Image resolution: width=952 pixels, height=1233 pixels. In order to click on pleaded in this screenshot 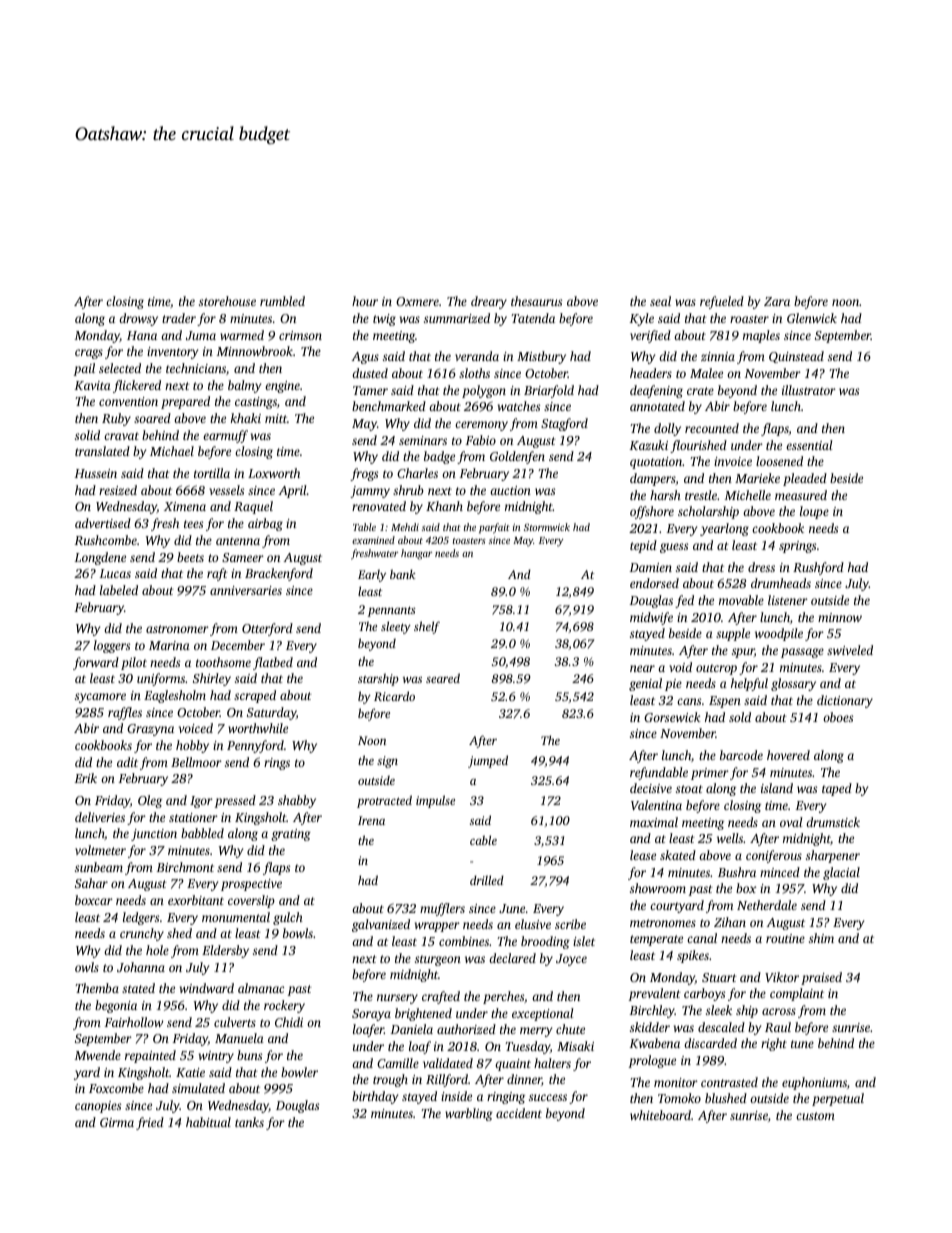, I will do `click(805, 479)`.
